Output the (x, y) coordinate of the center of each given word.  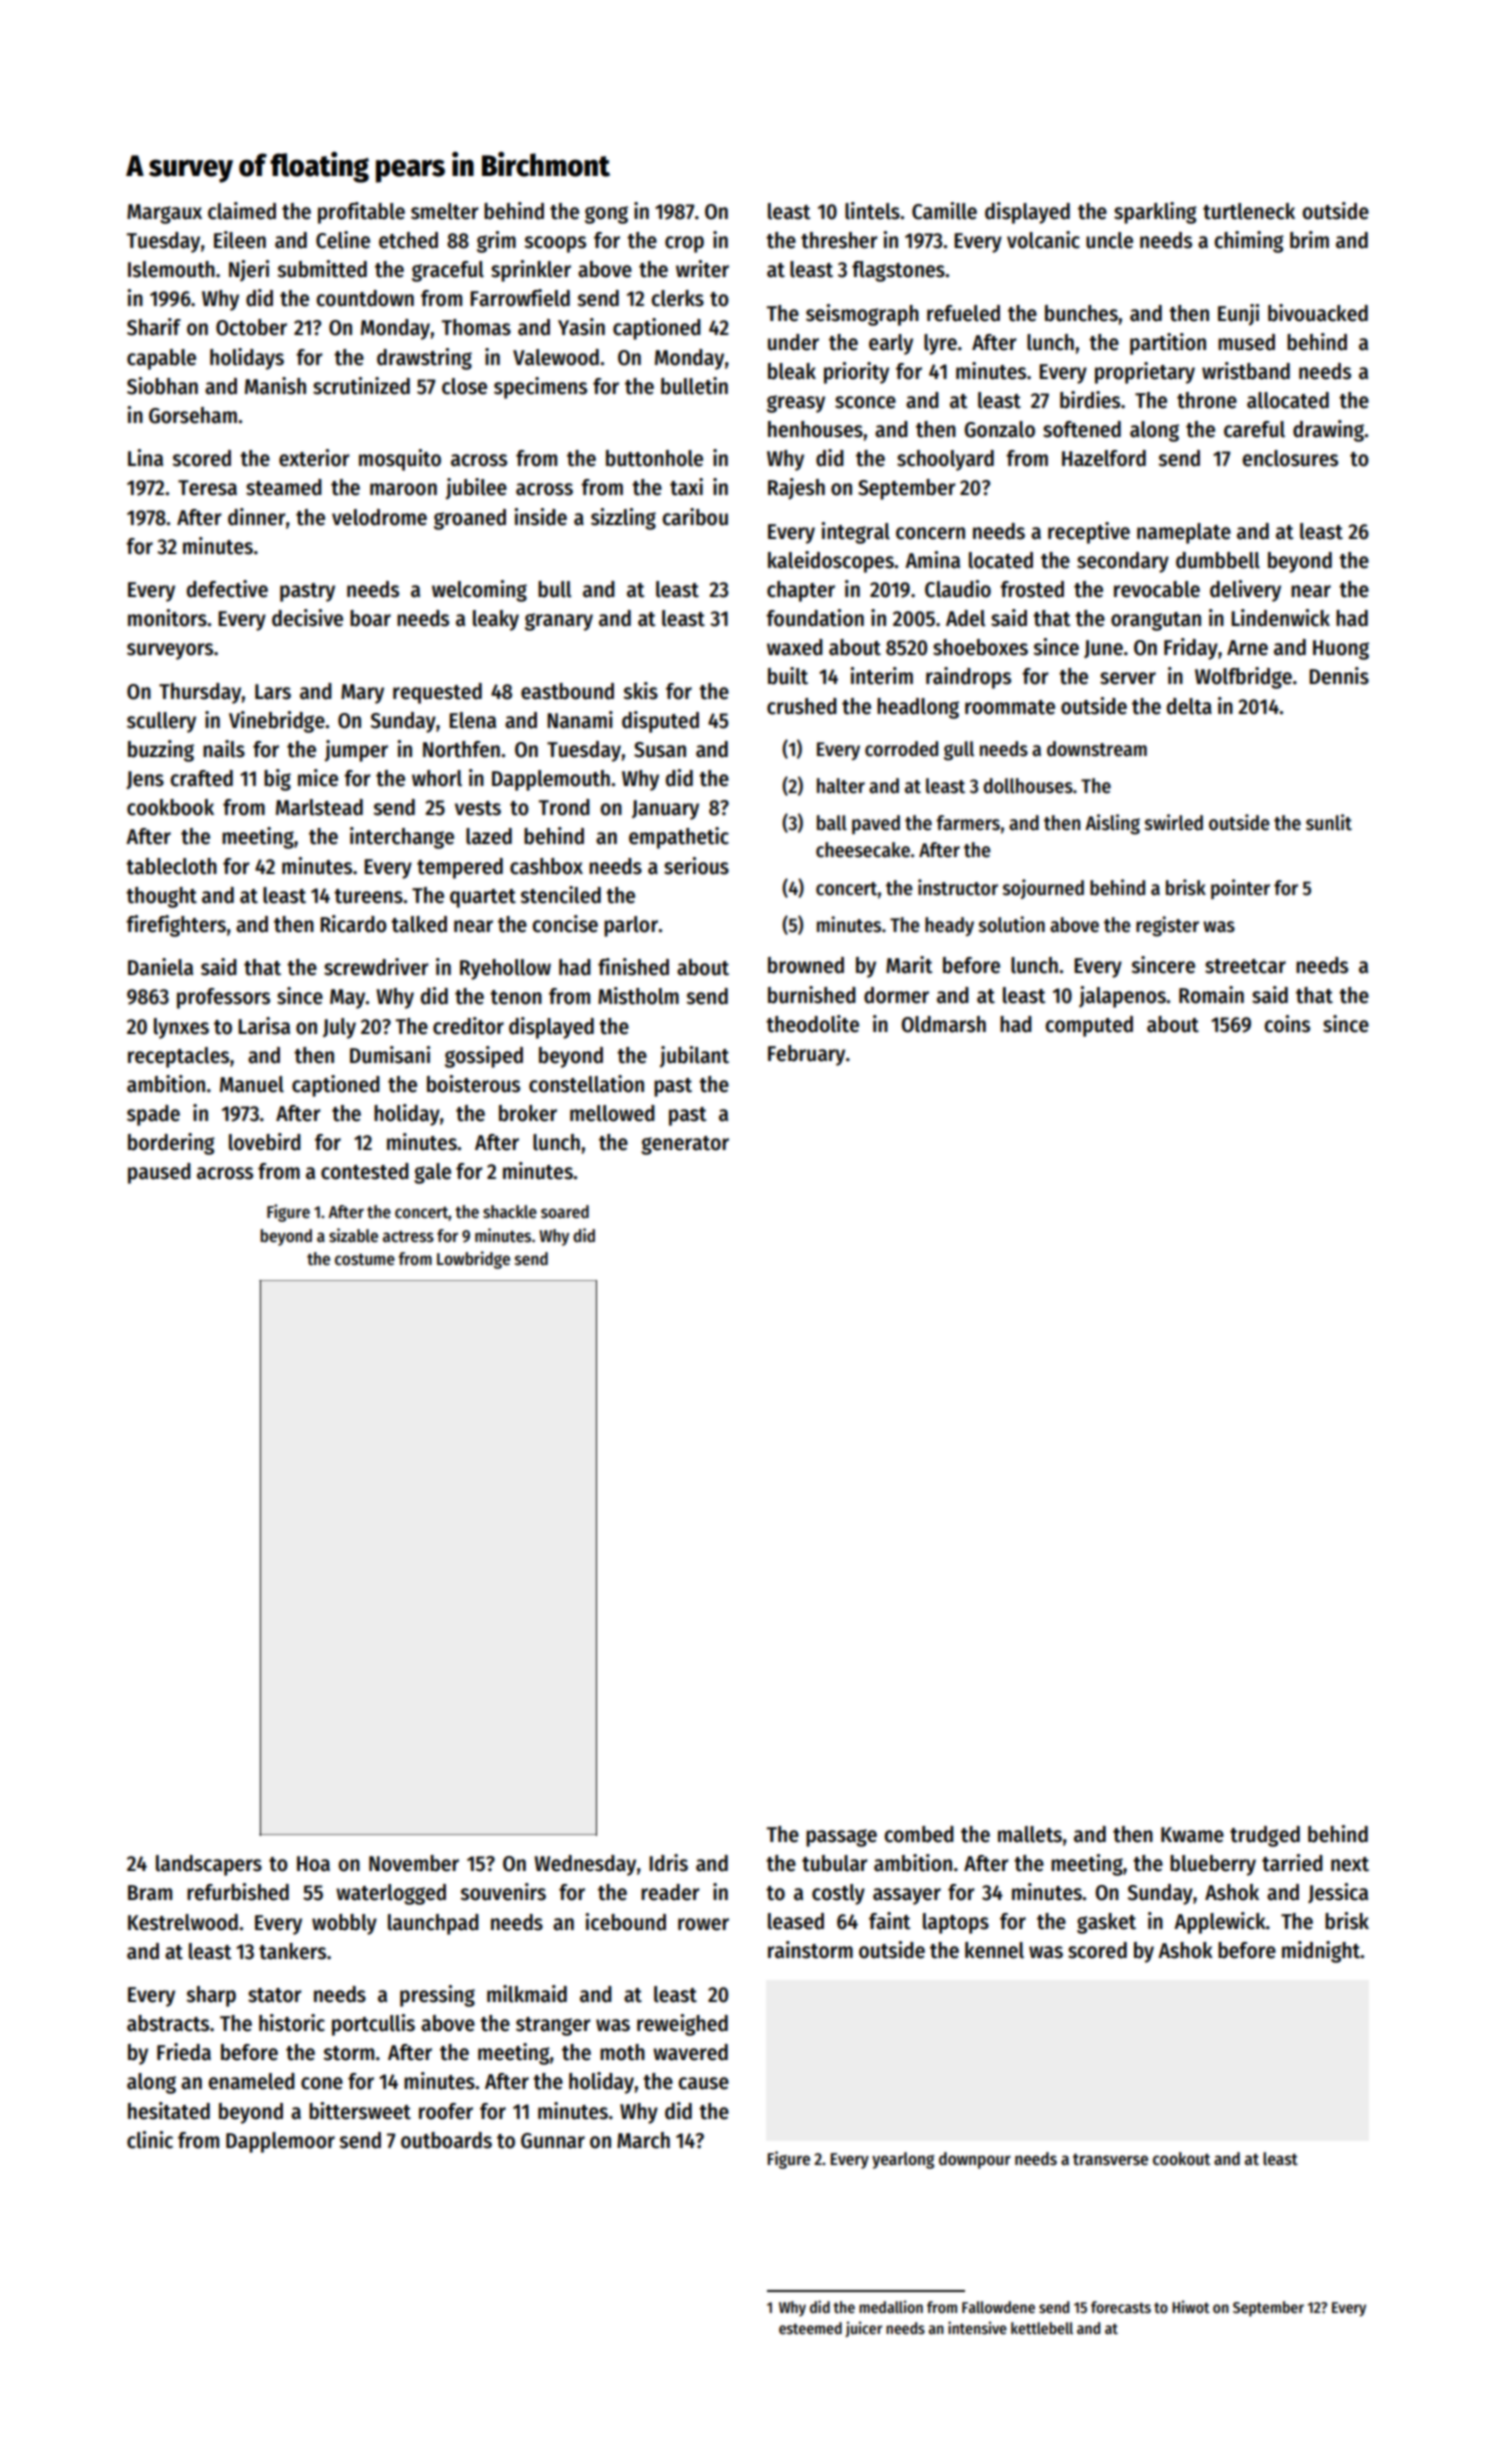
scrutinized (361, 386)
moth (622, 2052)
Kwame (1192, 1835)
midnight (1321, 1952)
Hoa (313, 1864)
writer (702, 269)
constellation (586, 1084)
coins (1287, 1024)
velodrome (379, 517)
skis (640, 691)
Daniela (160, 967)
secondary (1123, 562)
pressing (437, 1996)
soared (565, 1212)
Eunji (1238, 315)
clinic (150, 2140)
